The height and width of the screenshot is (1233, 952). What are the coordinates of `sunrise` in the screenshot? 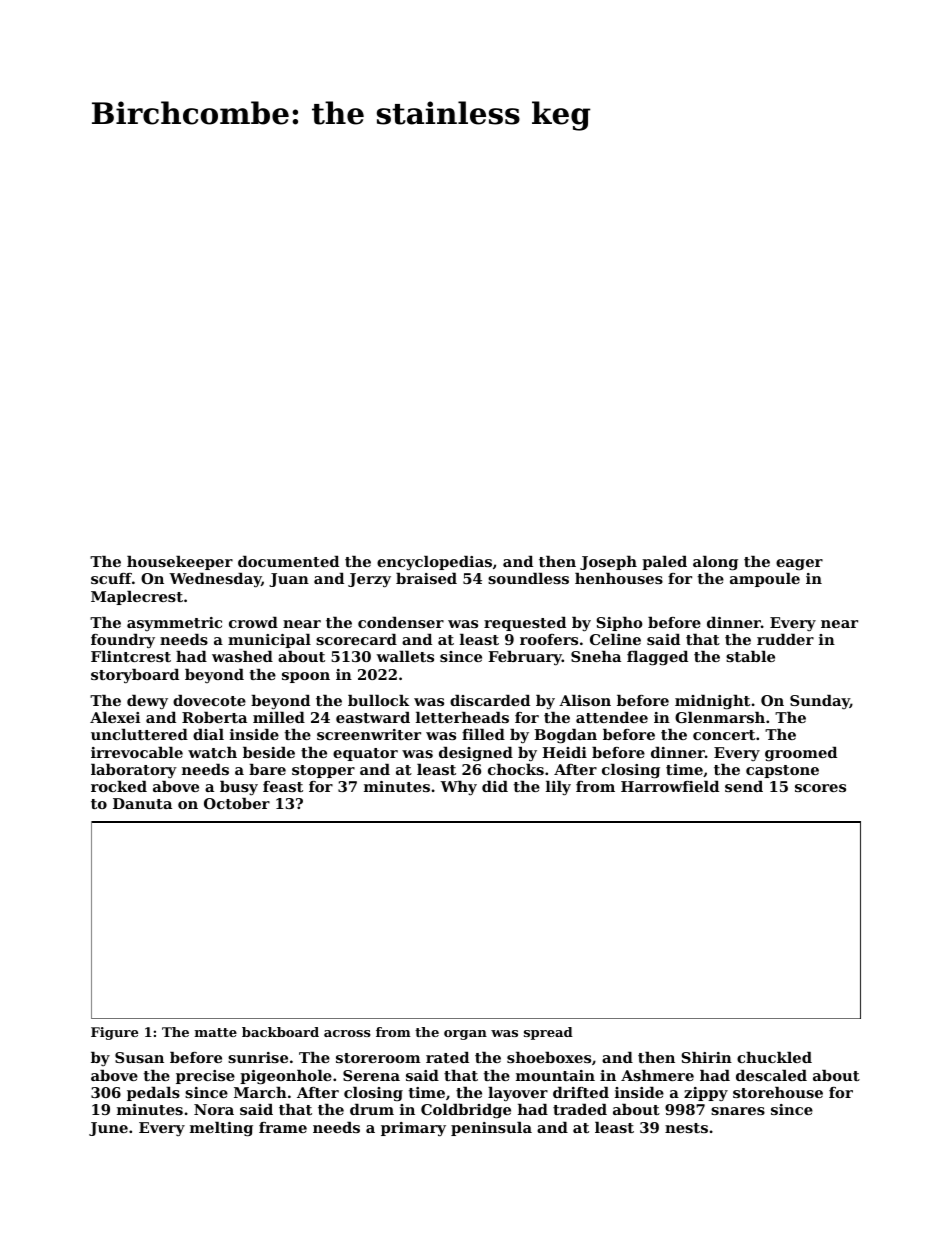 It's located at (258, 1057).
